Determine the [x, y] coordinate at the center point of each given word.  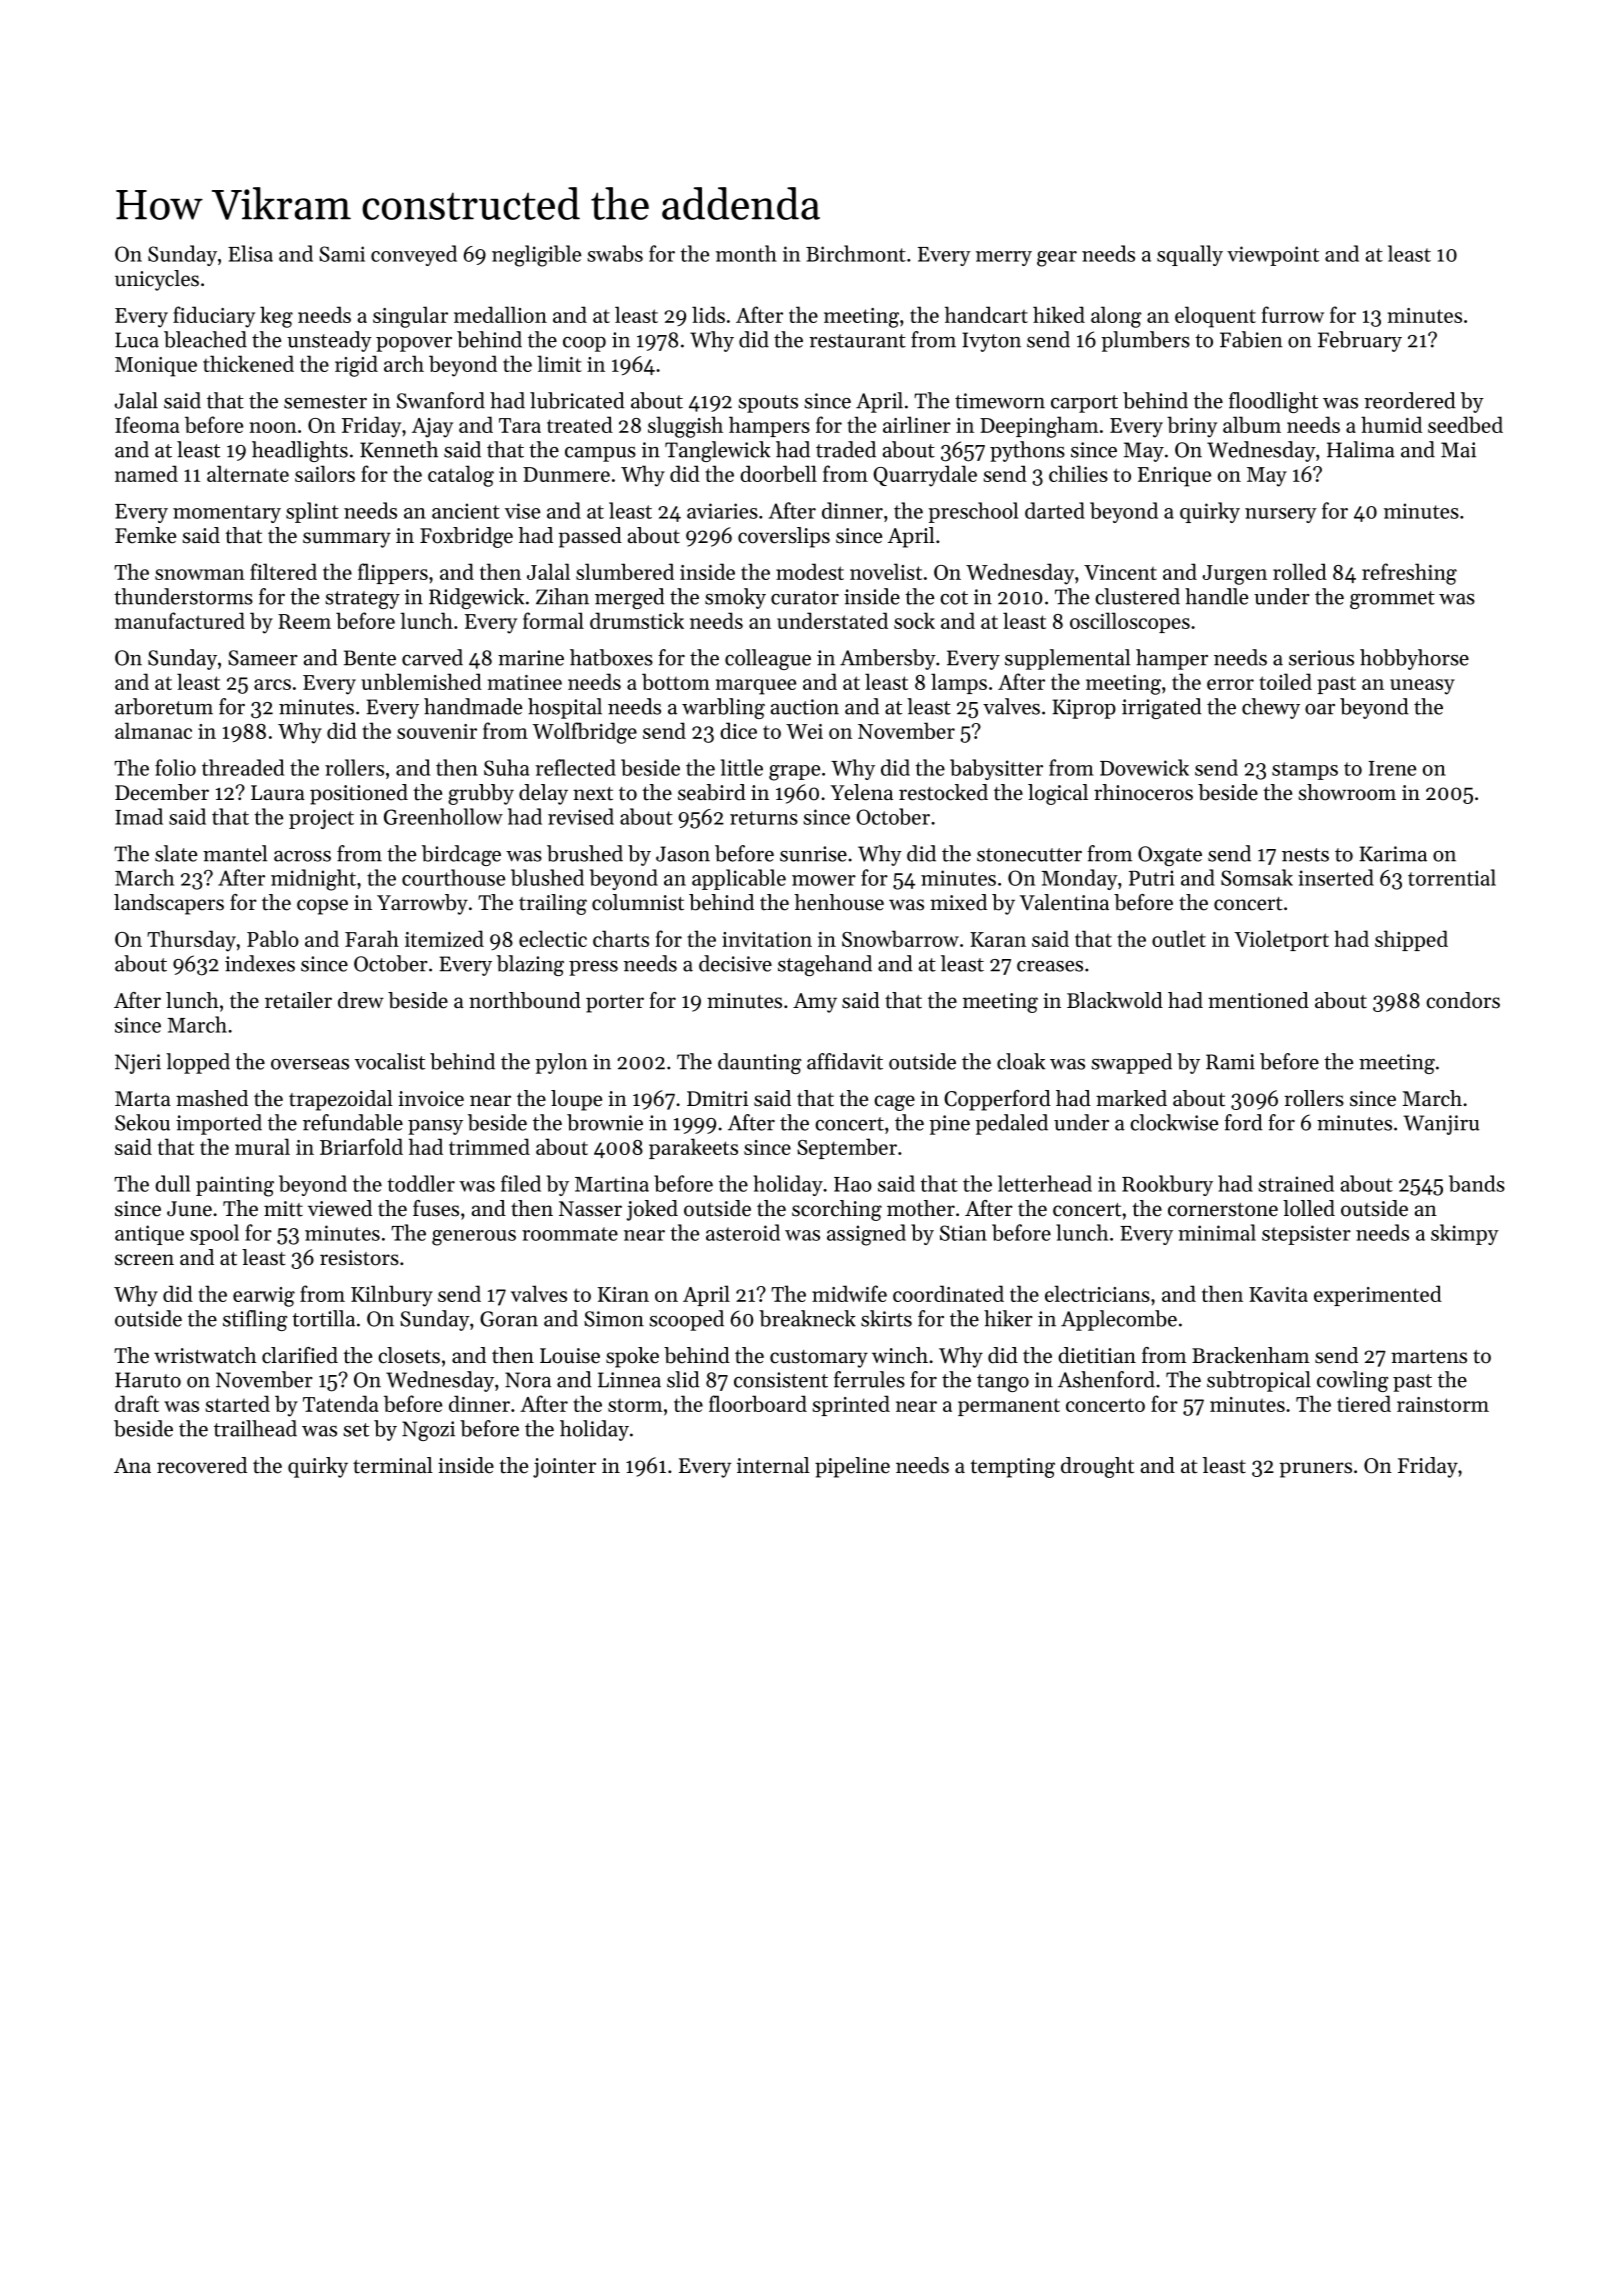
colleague [768, 659]
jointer [564, 1468]
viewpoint [1273, 256]
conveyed [414, 255]
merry [1004, 258]
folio [175, 767]
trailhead [255, 1428]
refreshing [1409, 574]
